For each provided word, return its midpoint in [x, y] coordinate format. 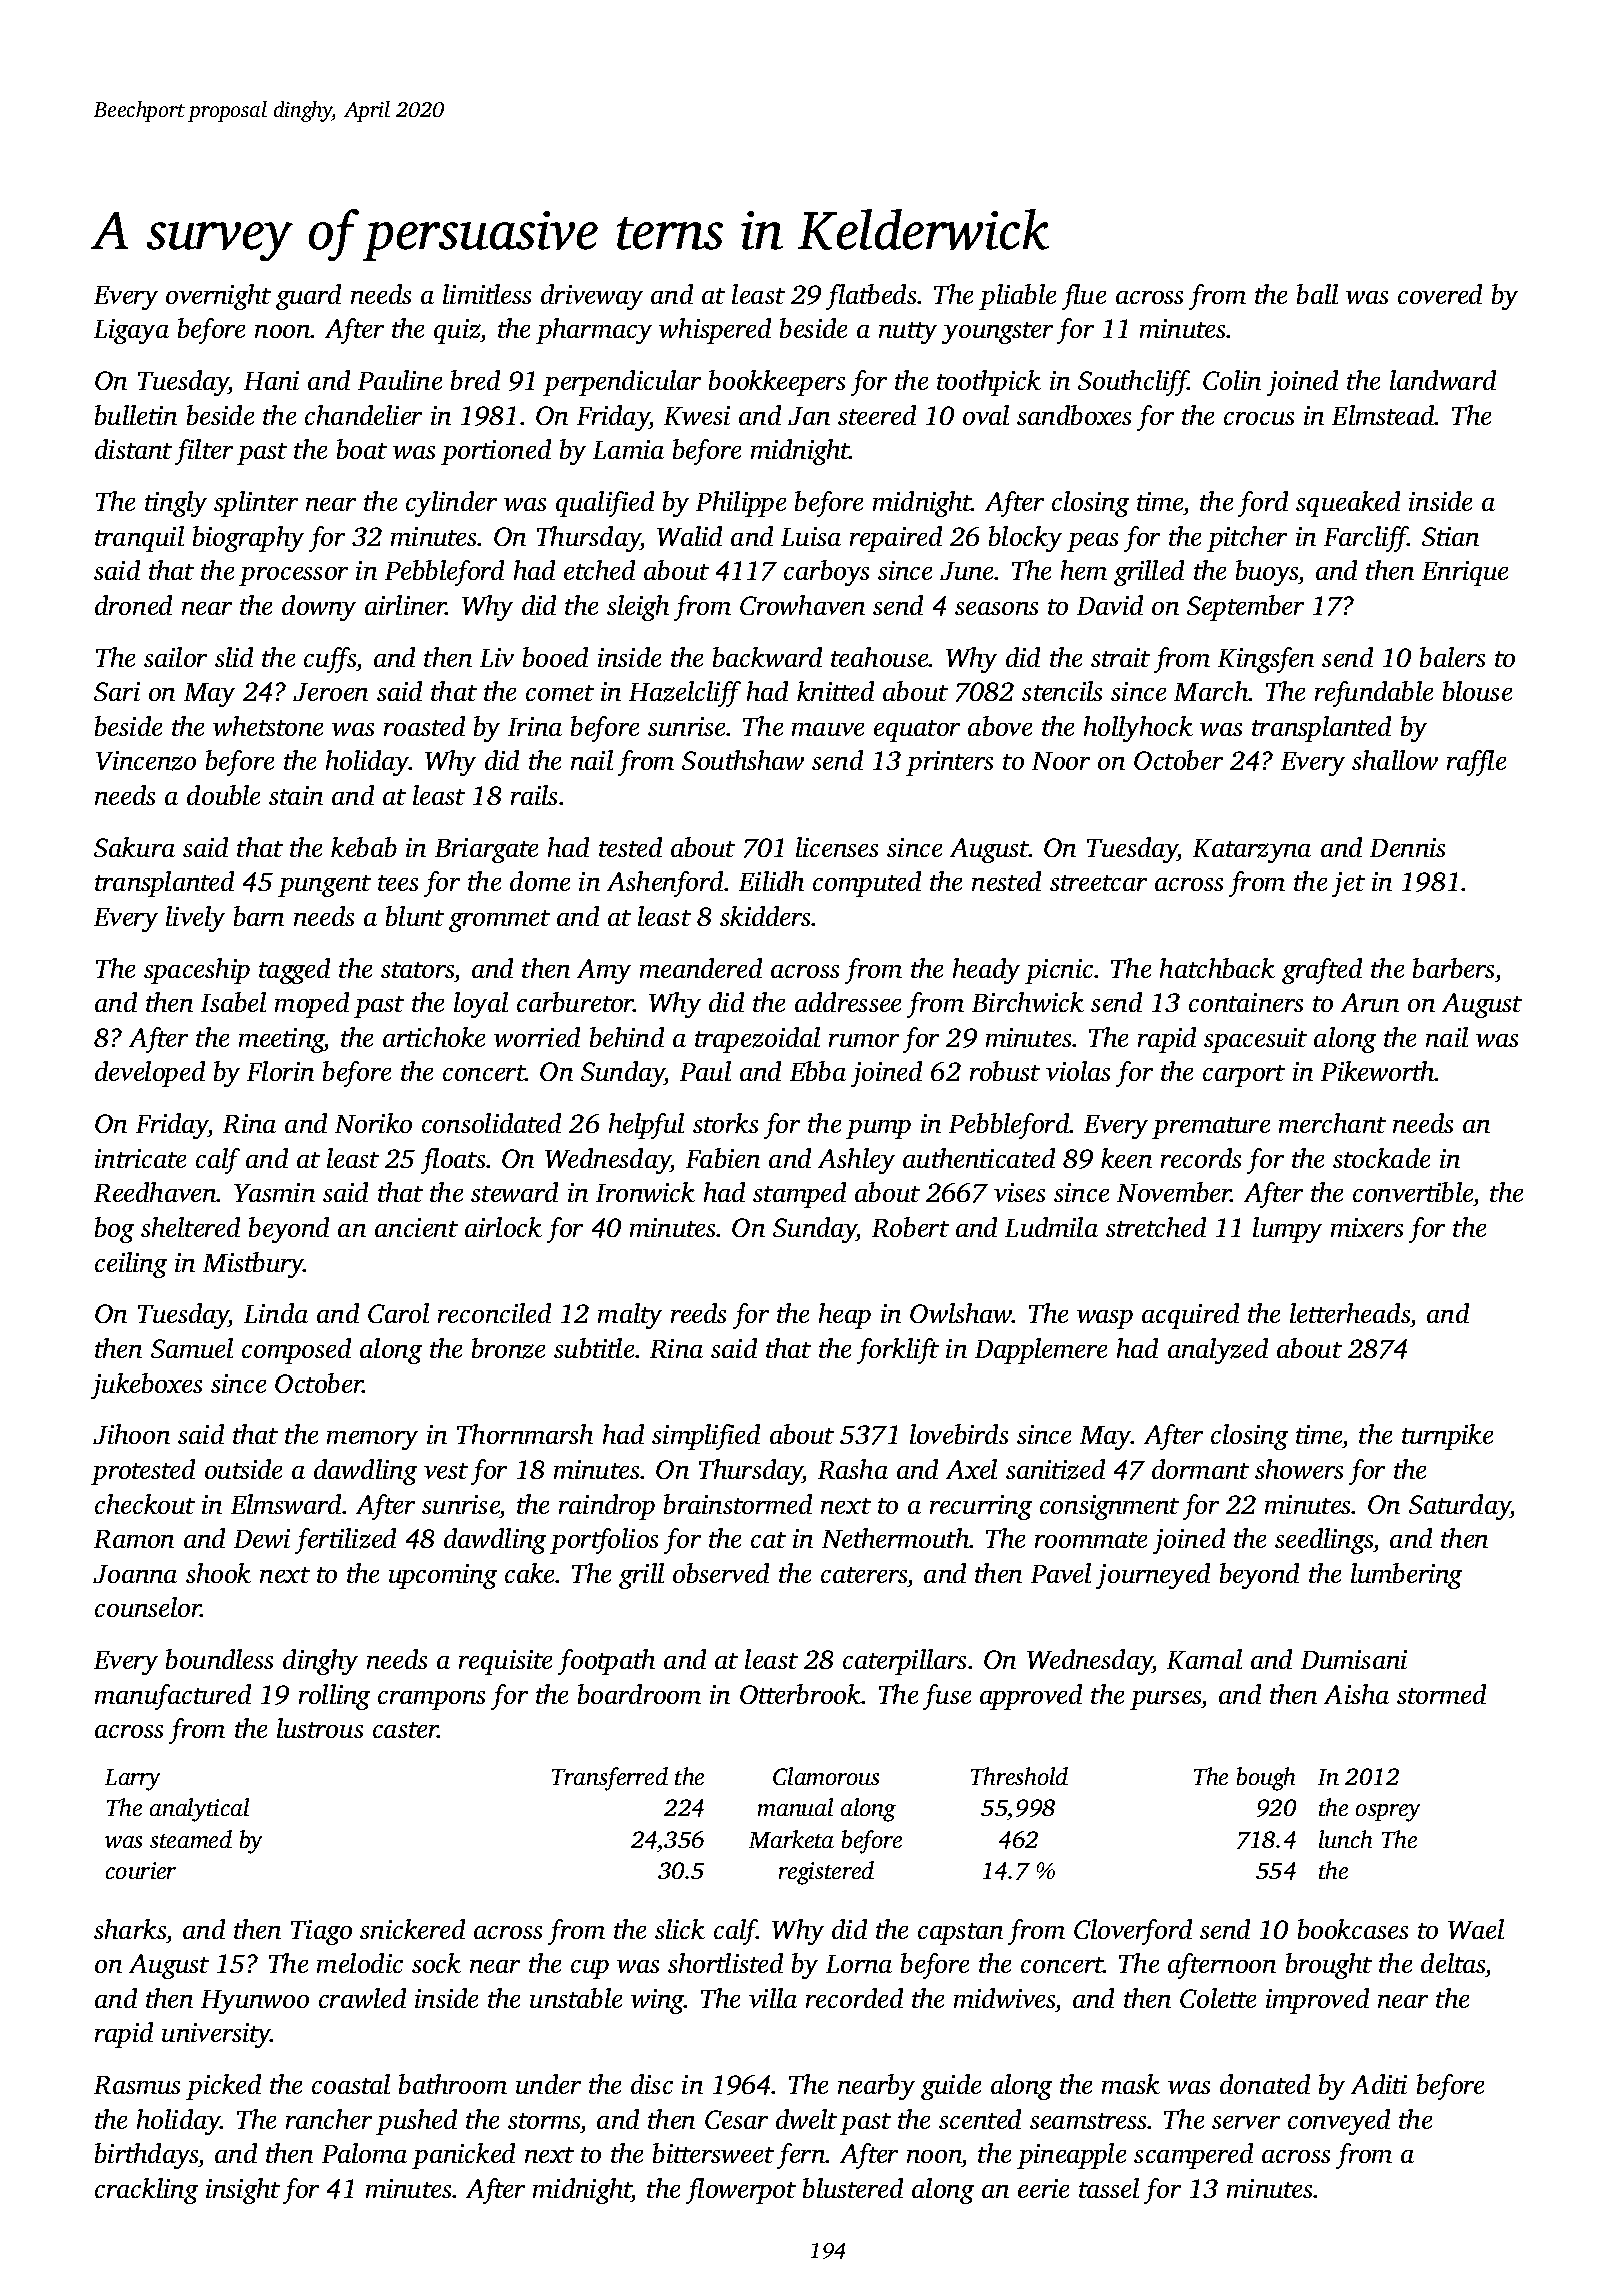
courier [141, 1870]
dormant [1200, 1469]
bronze [508, 1348]
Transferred [610, 1779]
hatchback [1217, 968]
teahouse [880, 657]
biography [248, 539]
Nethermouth [896, 1538]
